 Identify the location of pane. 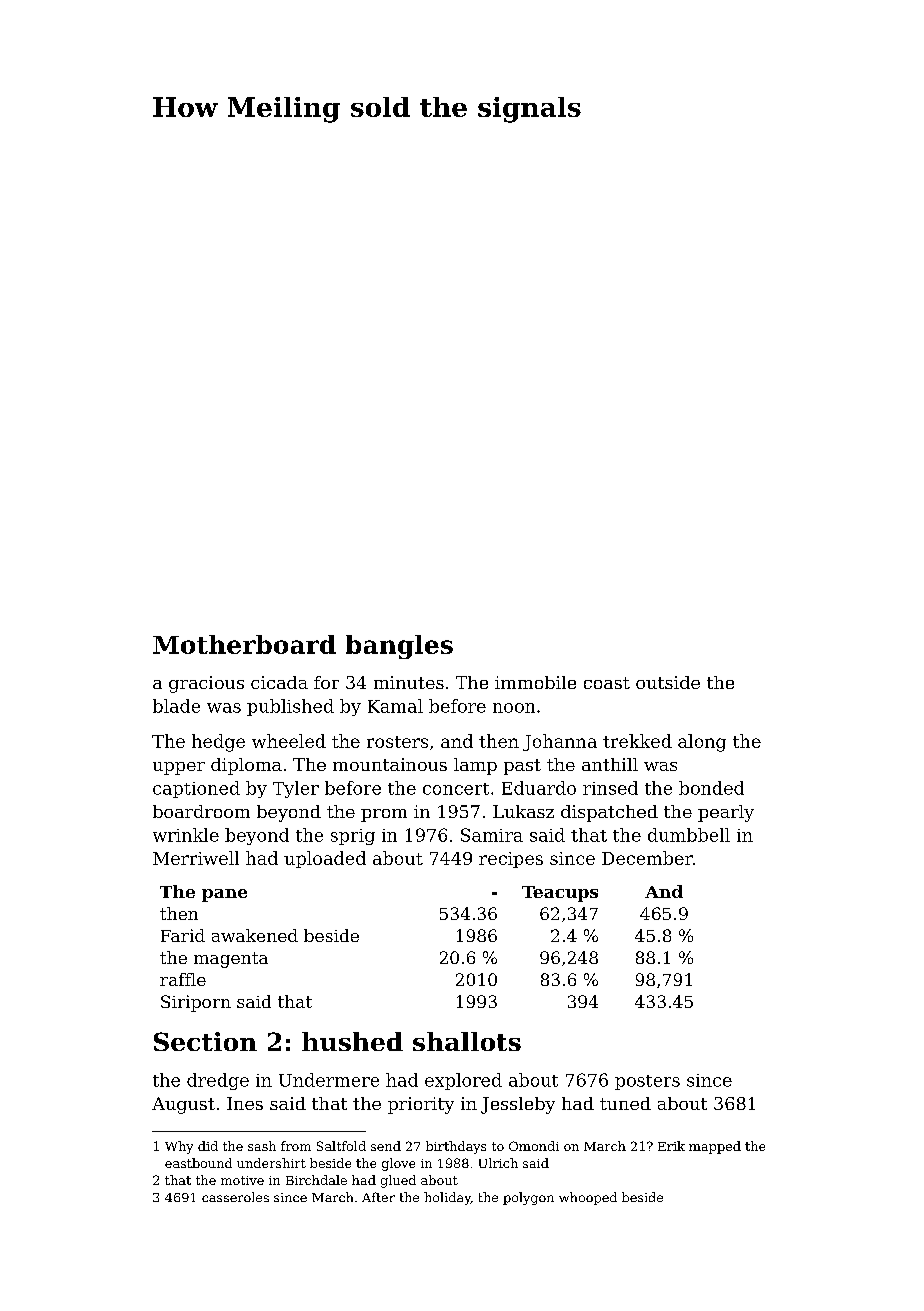
(224, 895).
